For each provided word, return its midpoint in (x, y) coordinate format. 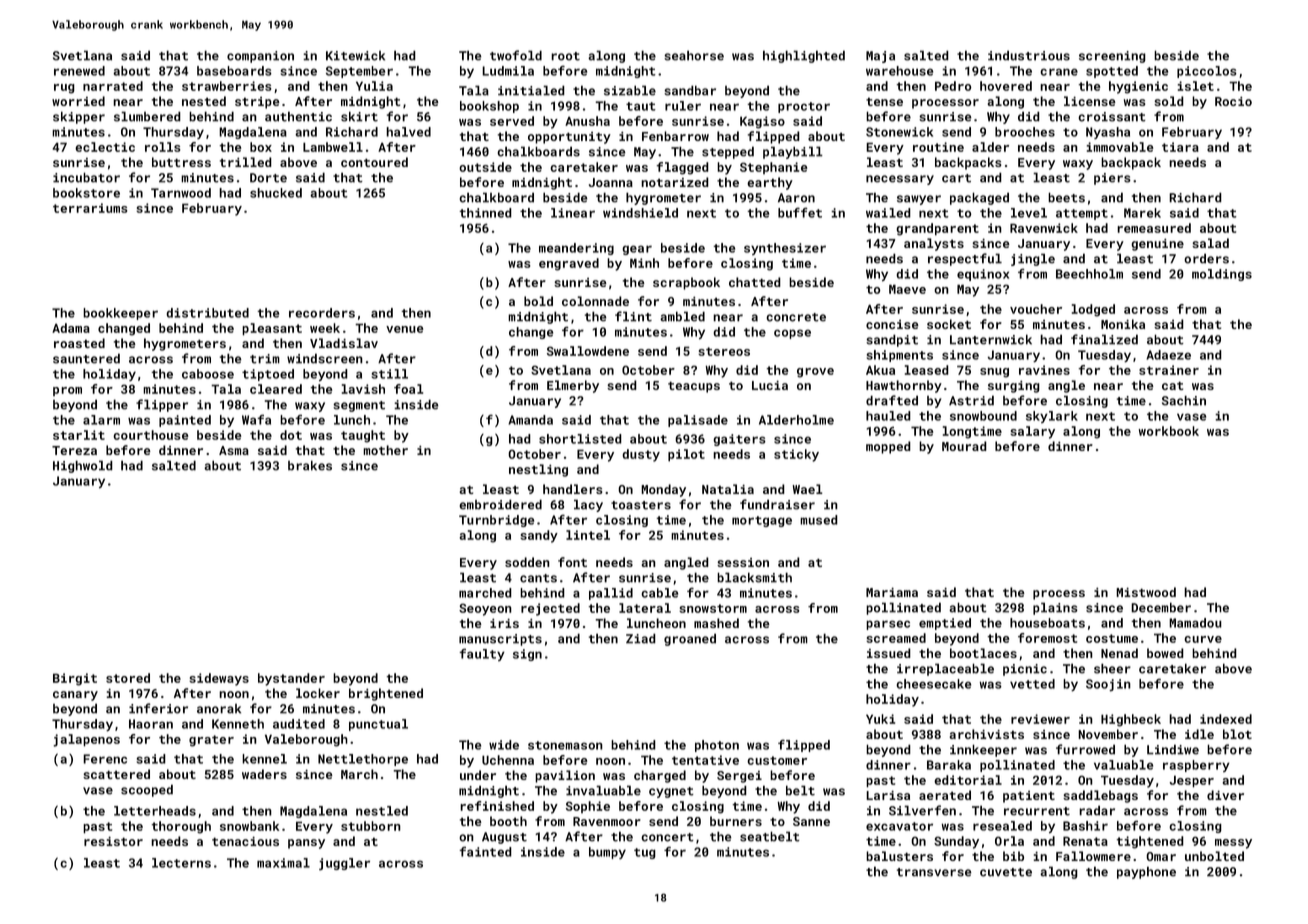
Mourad (964, 446)
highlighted (804, 56)
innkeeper (983, 750)
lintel (588, 535)
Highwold (83, 466)
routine (938, 147)
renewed (79, 71)
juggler (344, 864)
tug (645, 853)
